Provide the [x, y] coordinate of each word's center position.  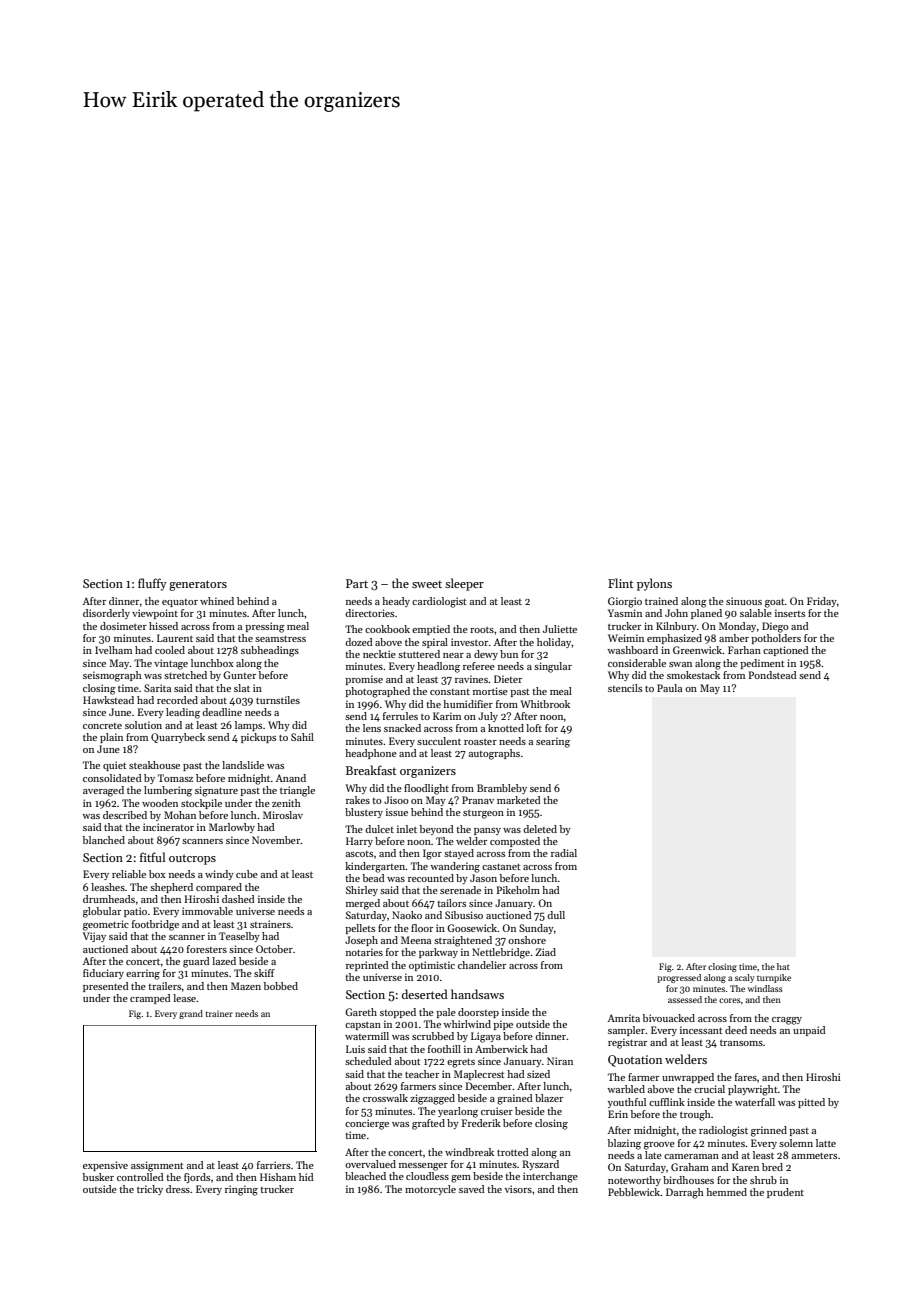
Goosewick [472, 928]
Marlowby [232, 828]
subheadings [270, 651]
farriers [273, 1165]
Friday [822, 602]
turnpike [774, 978]
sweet [427, 584]
